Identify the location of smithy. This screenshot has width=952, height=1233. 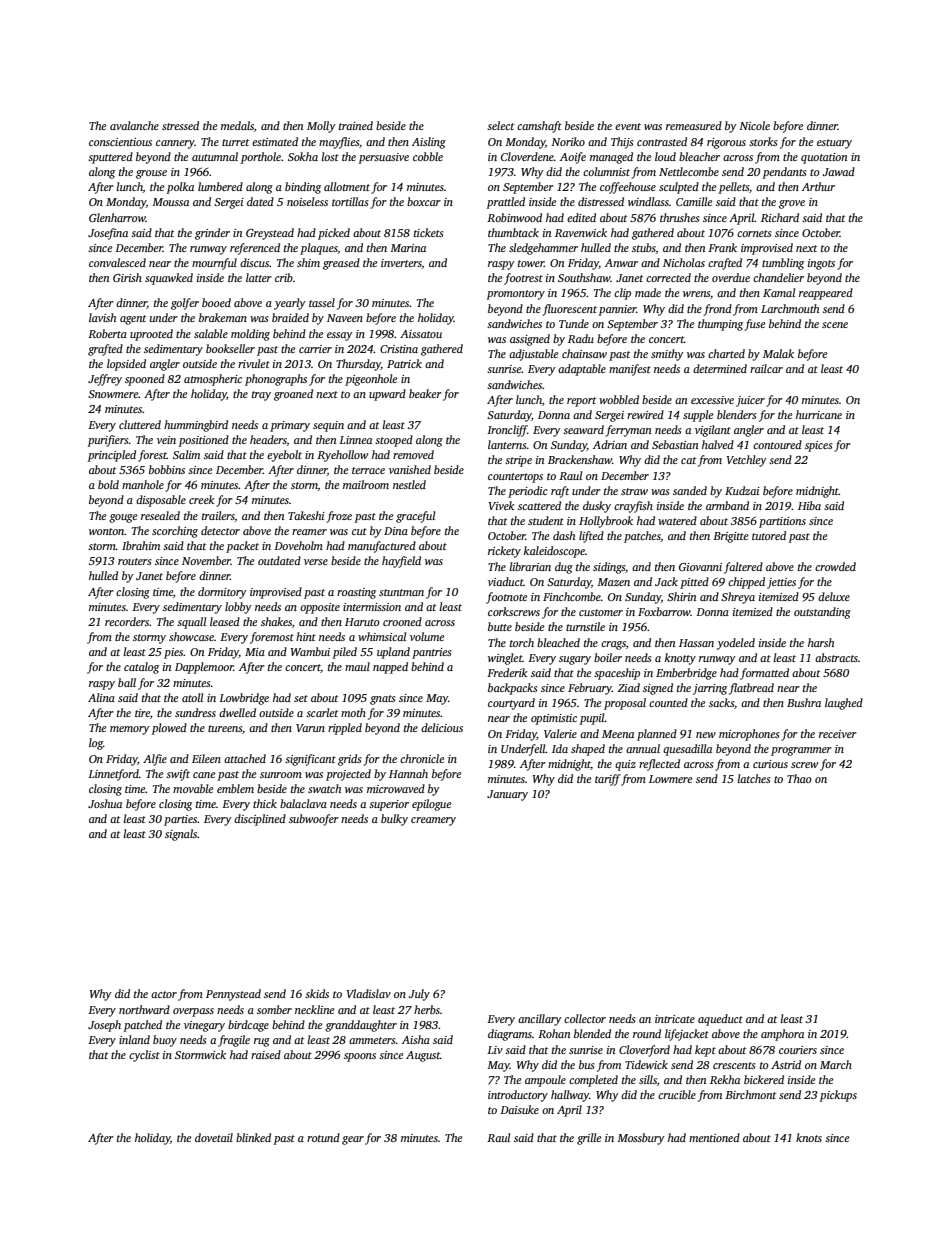
(667, 355).
